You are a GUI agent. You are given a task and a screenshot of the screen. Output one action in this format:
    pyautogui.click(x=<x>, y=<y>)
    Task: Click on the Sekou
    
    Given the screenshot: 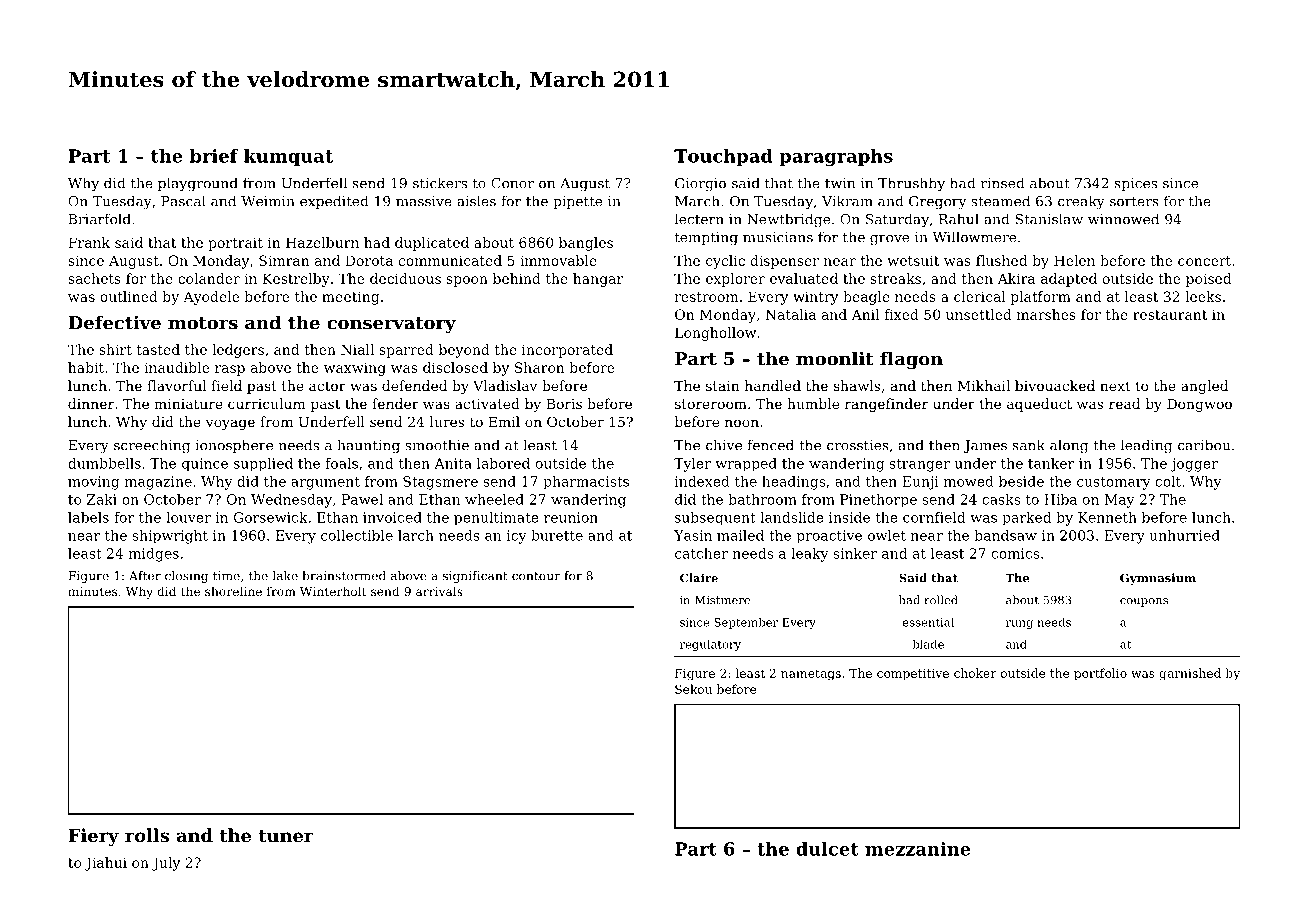 What is the action you would take?
    pyautogui.click(x=693, y=689)
